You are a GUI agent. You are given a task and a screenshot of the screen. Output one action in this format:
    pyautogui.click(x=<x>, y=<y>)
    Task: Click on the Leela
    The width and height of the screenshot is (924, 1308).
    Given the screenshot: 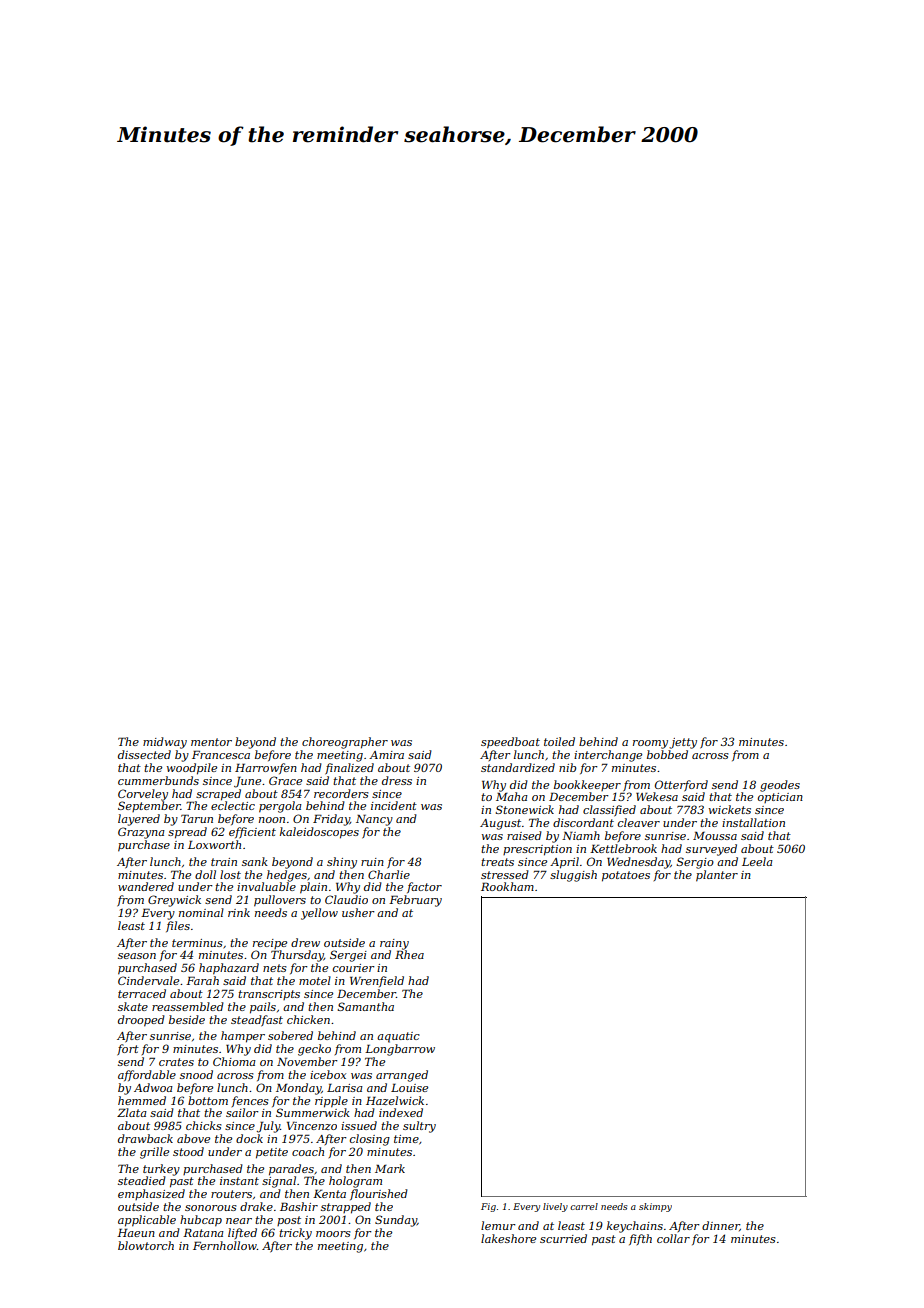 What is the action you would take?
    pyautogui.click(x=757, y=861)
